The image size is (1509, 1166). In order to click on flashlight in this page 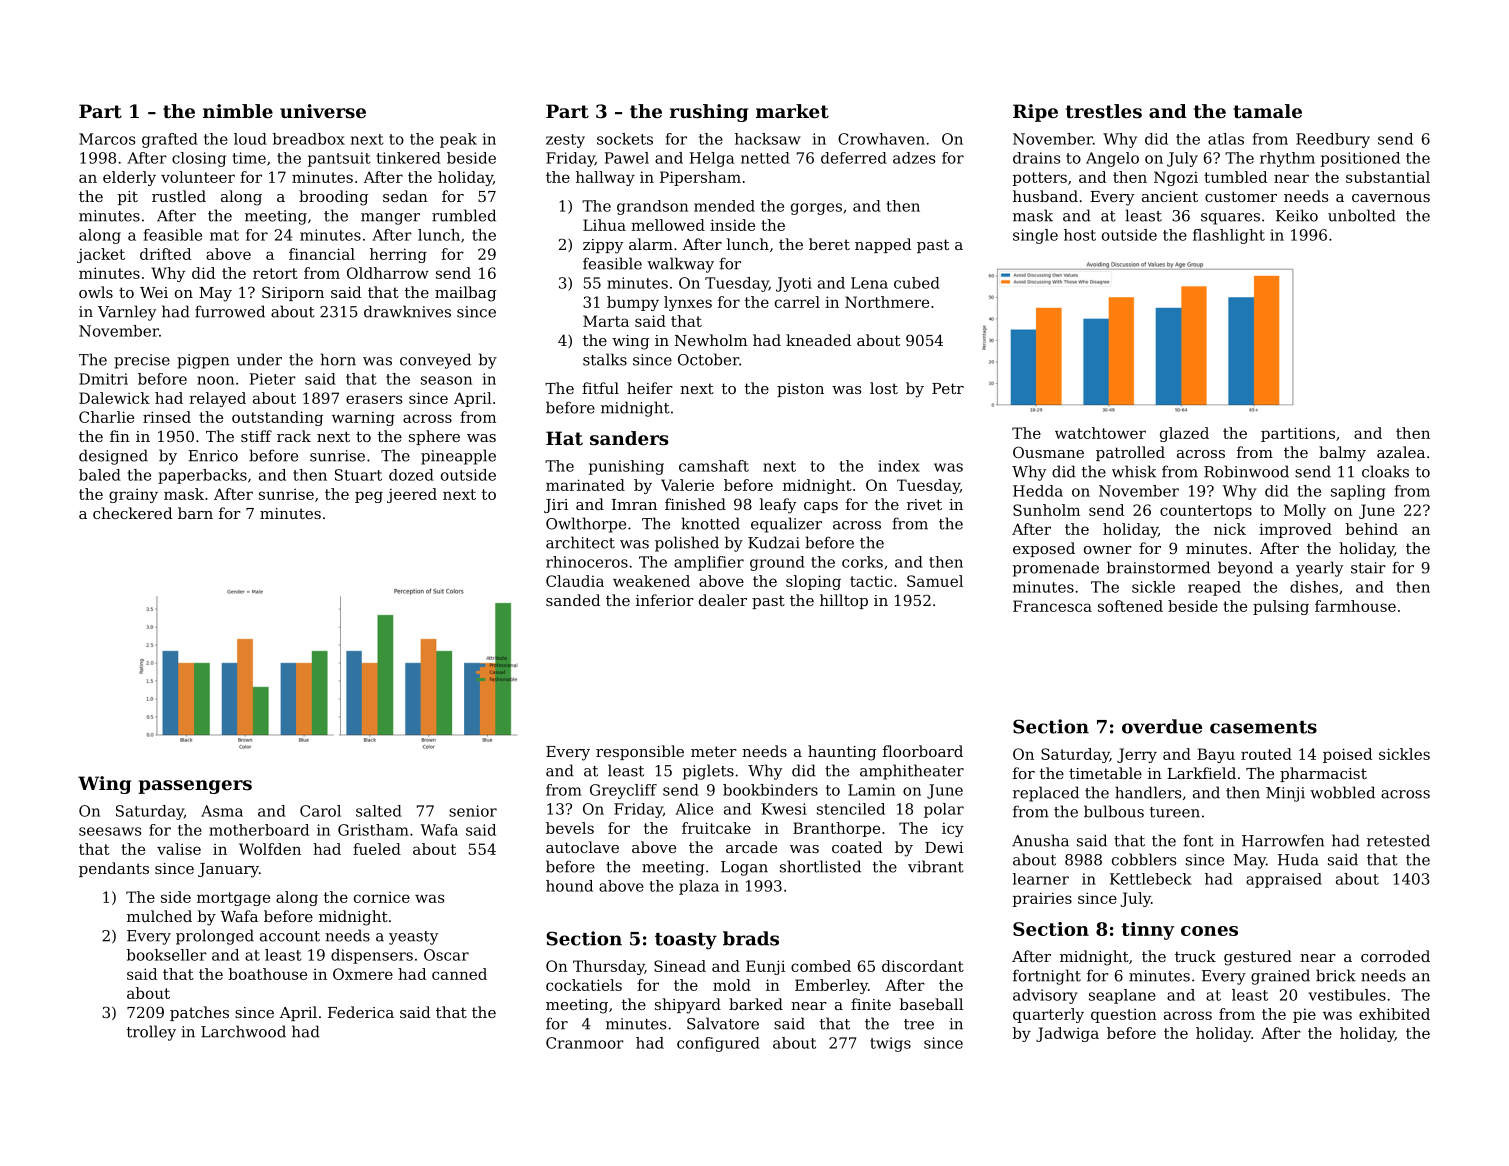, I will do `click(1229, 236)`.
